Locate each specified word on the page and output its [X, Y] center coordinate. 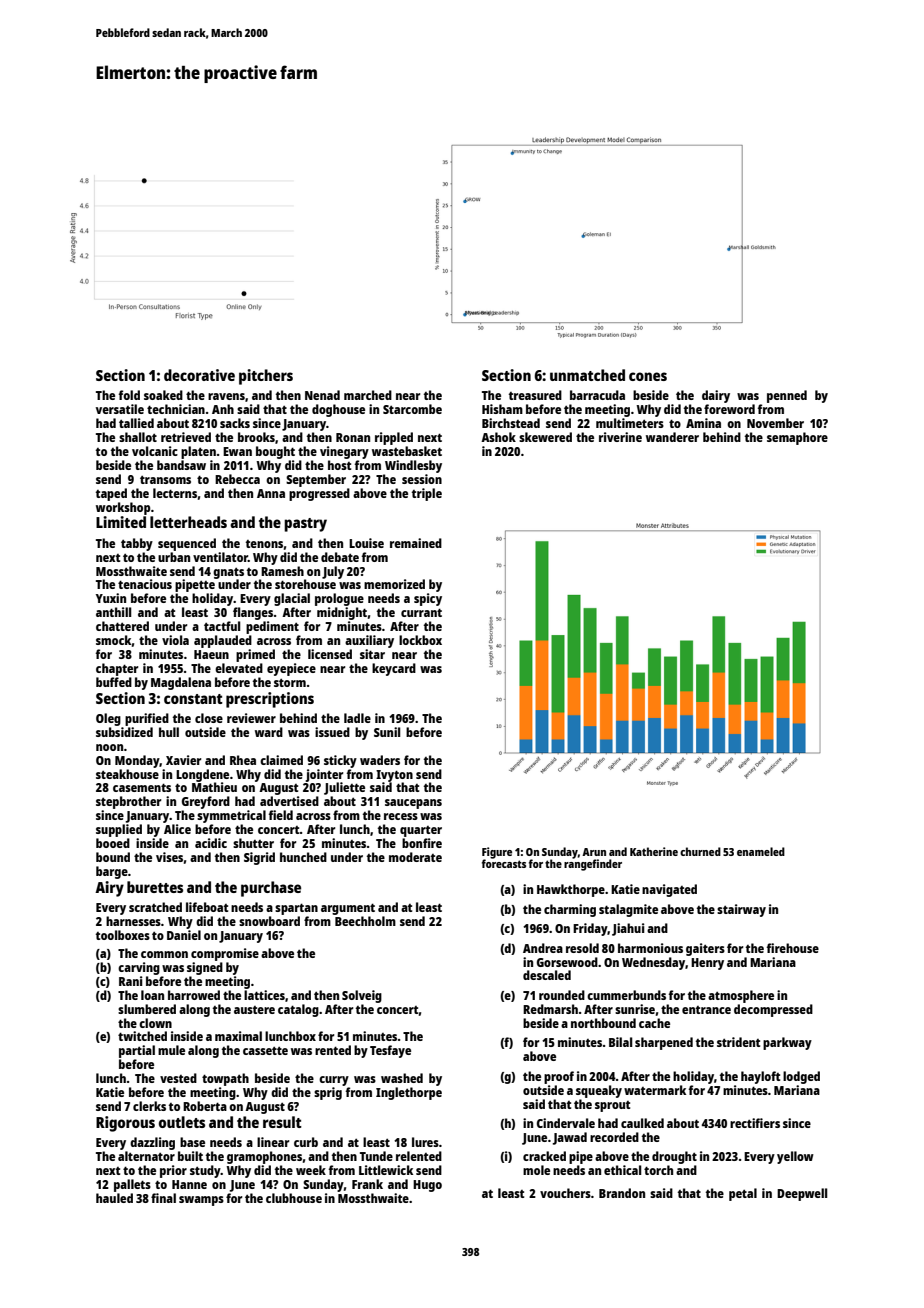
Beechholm [365, 921]
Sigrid [259, 858]
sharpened [664, 1043]
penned [787, 396]
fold [129, 395]
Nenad [322, 395]
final [163, 1198]
